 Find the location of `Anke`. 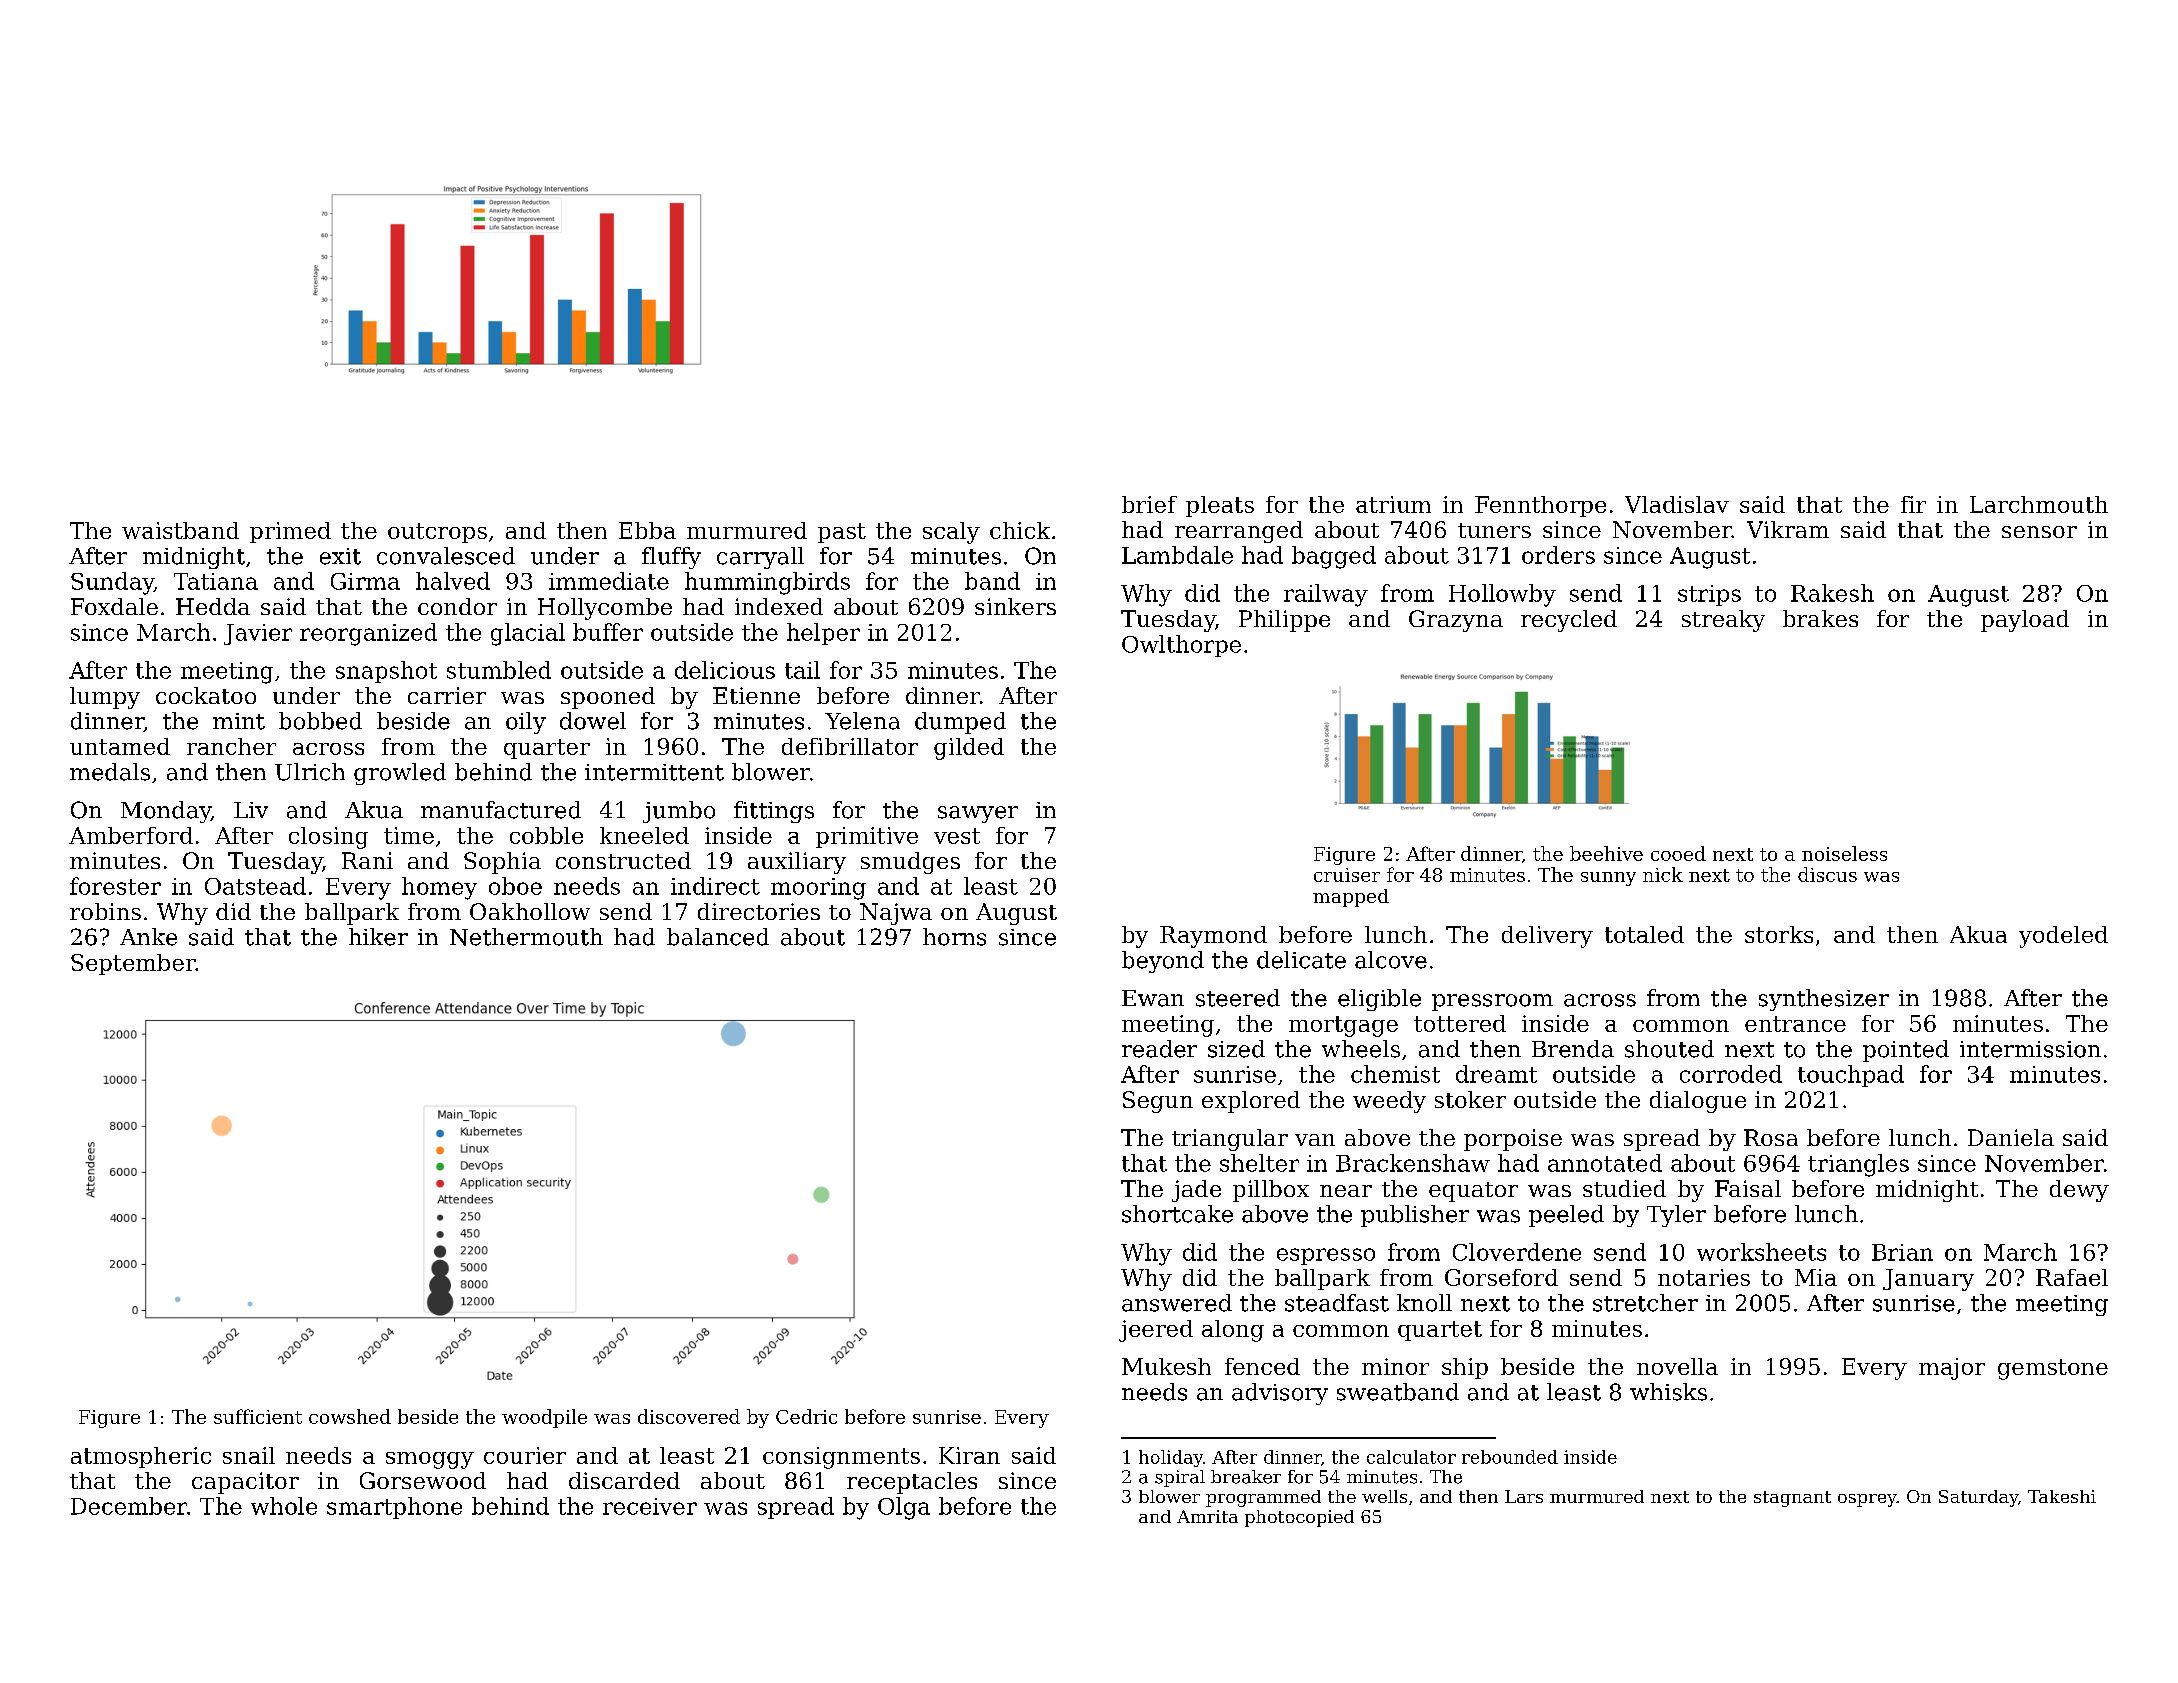

Anke is located at coordinates (148, 937).
